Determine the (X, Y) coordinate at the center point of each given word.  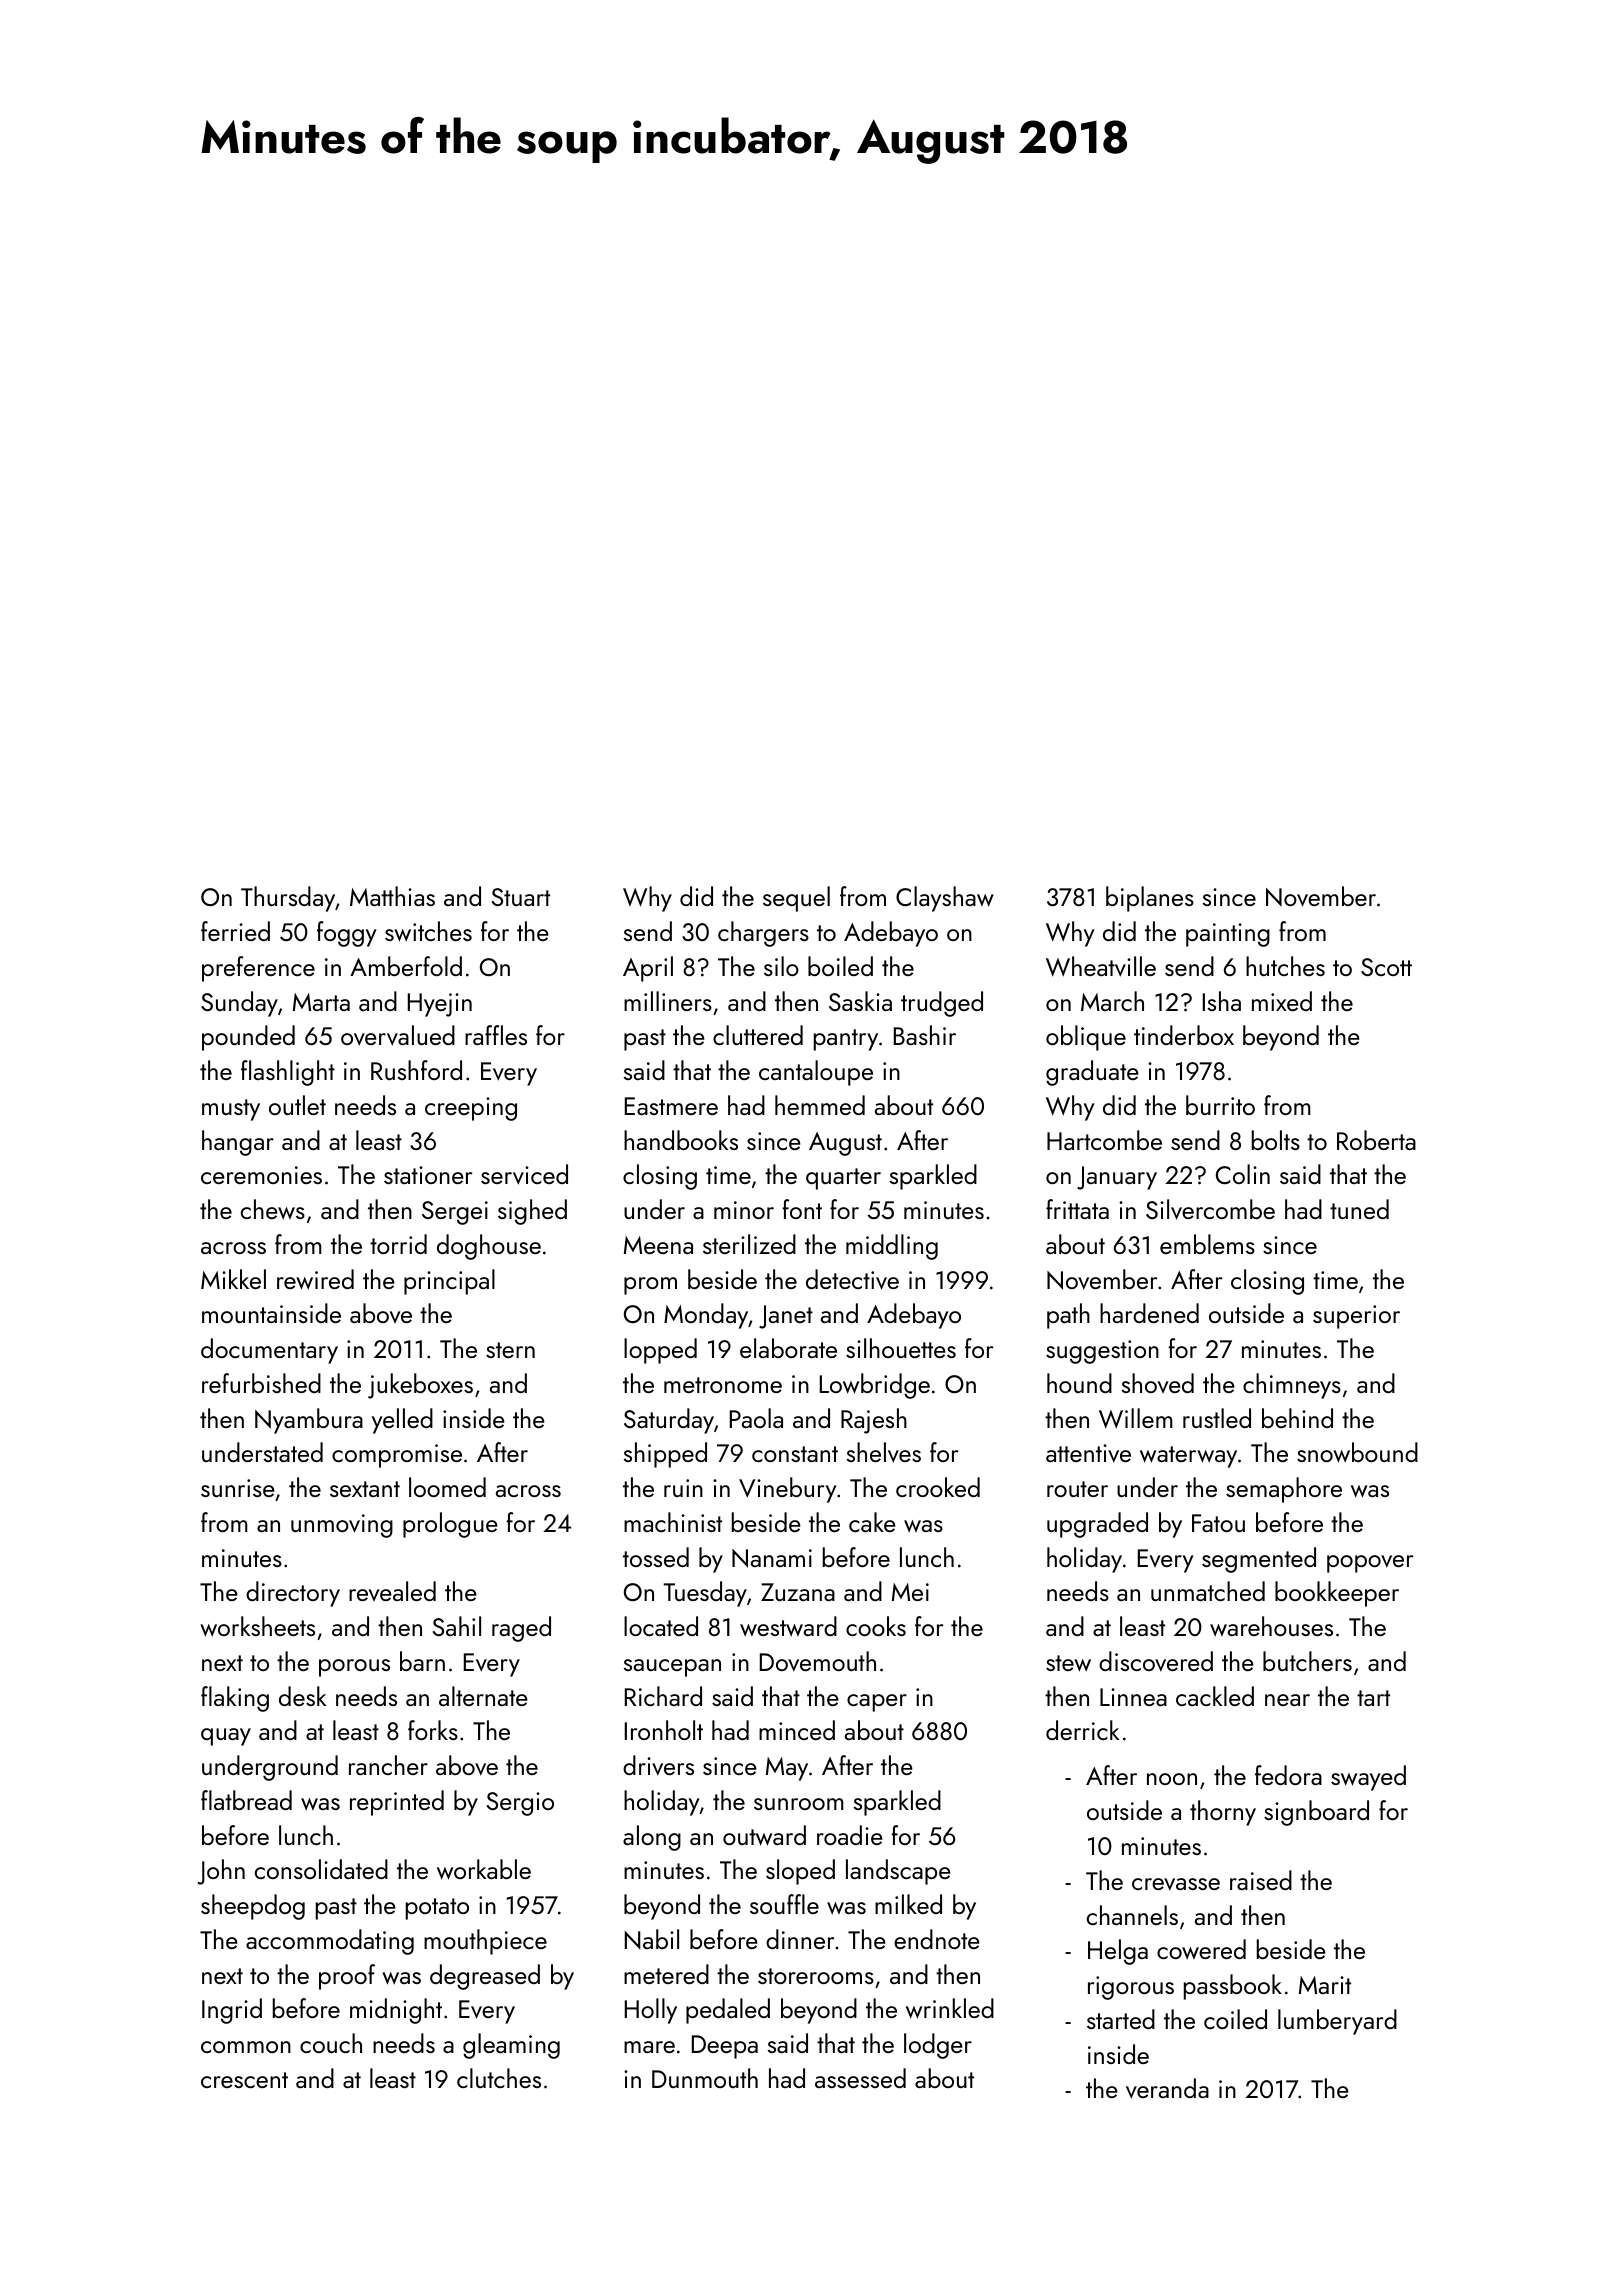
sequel (796, 899)
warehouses (1271, 1626)
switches (428, 931)
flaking (235, 1699)
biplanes (1150, 899)
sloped (800, 1872)
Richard (663, 1696)
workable (484, 1869)
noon (1172, 1779)
